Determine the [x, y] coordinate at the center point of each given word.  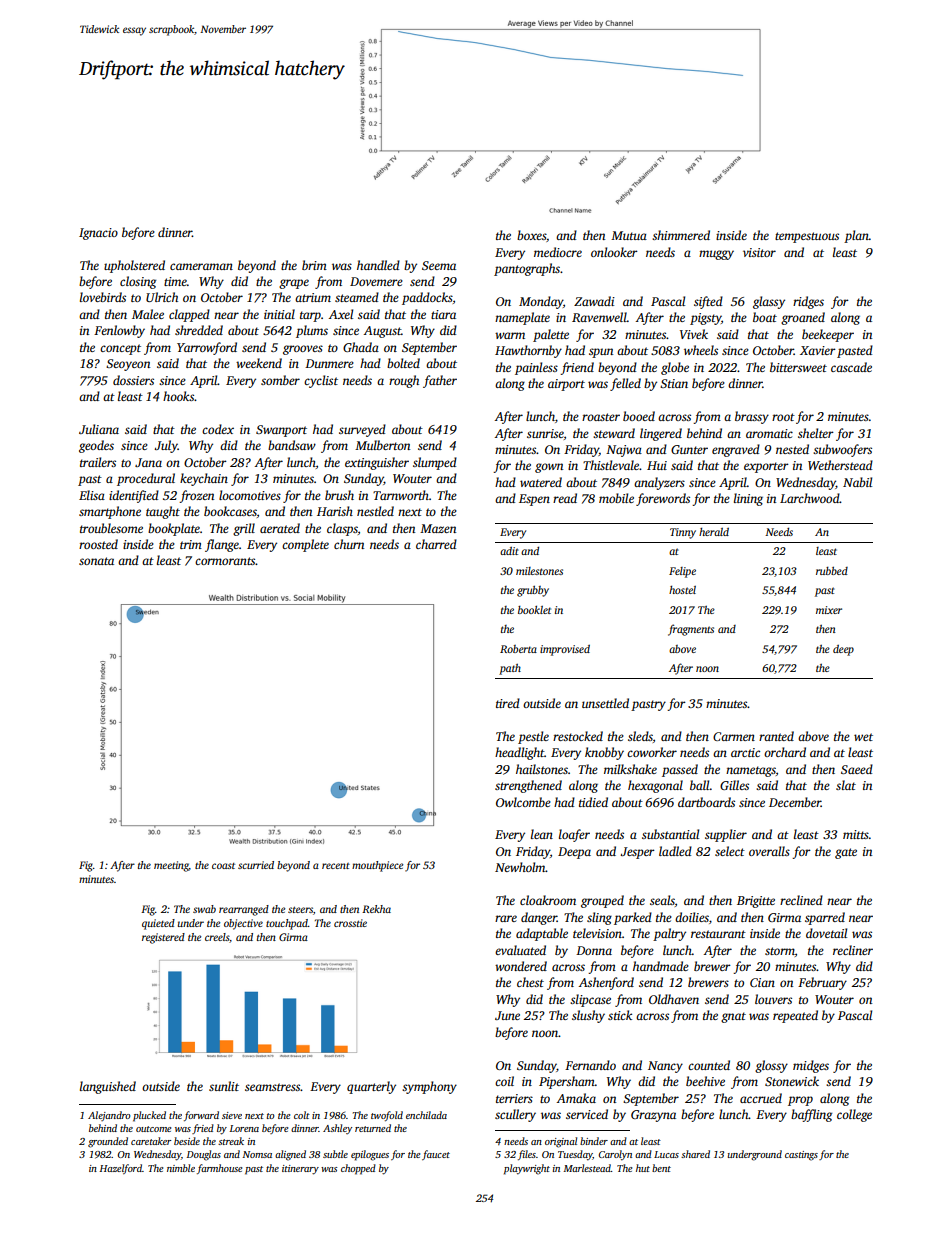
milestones [539, 571]
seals [662, 900]
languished [108, 1087]
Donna [594, 950]
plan [856, 236]
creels [217, 937]
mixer [829, 610]
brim [314, 265]
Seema [439, 265]
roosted [98, 544]
